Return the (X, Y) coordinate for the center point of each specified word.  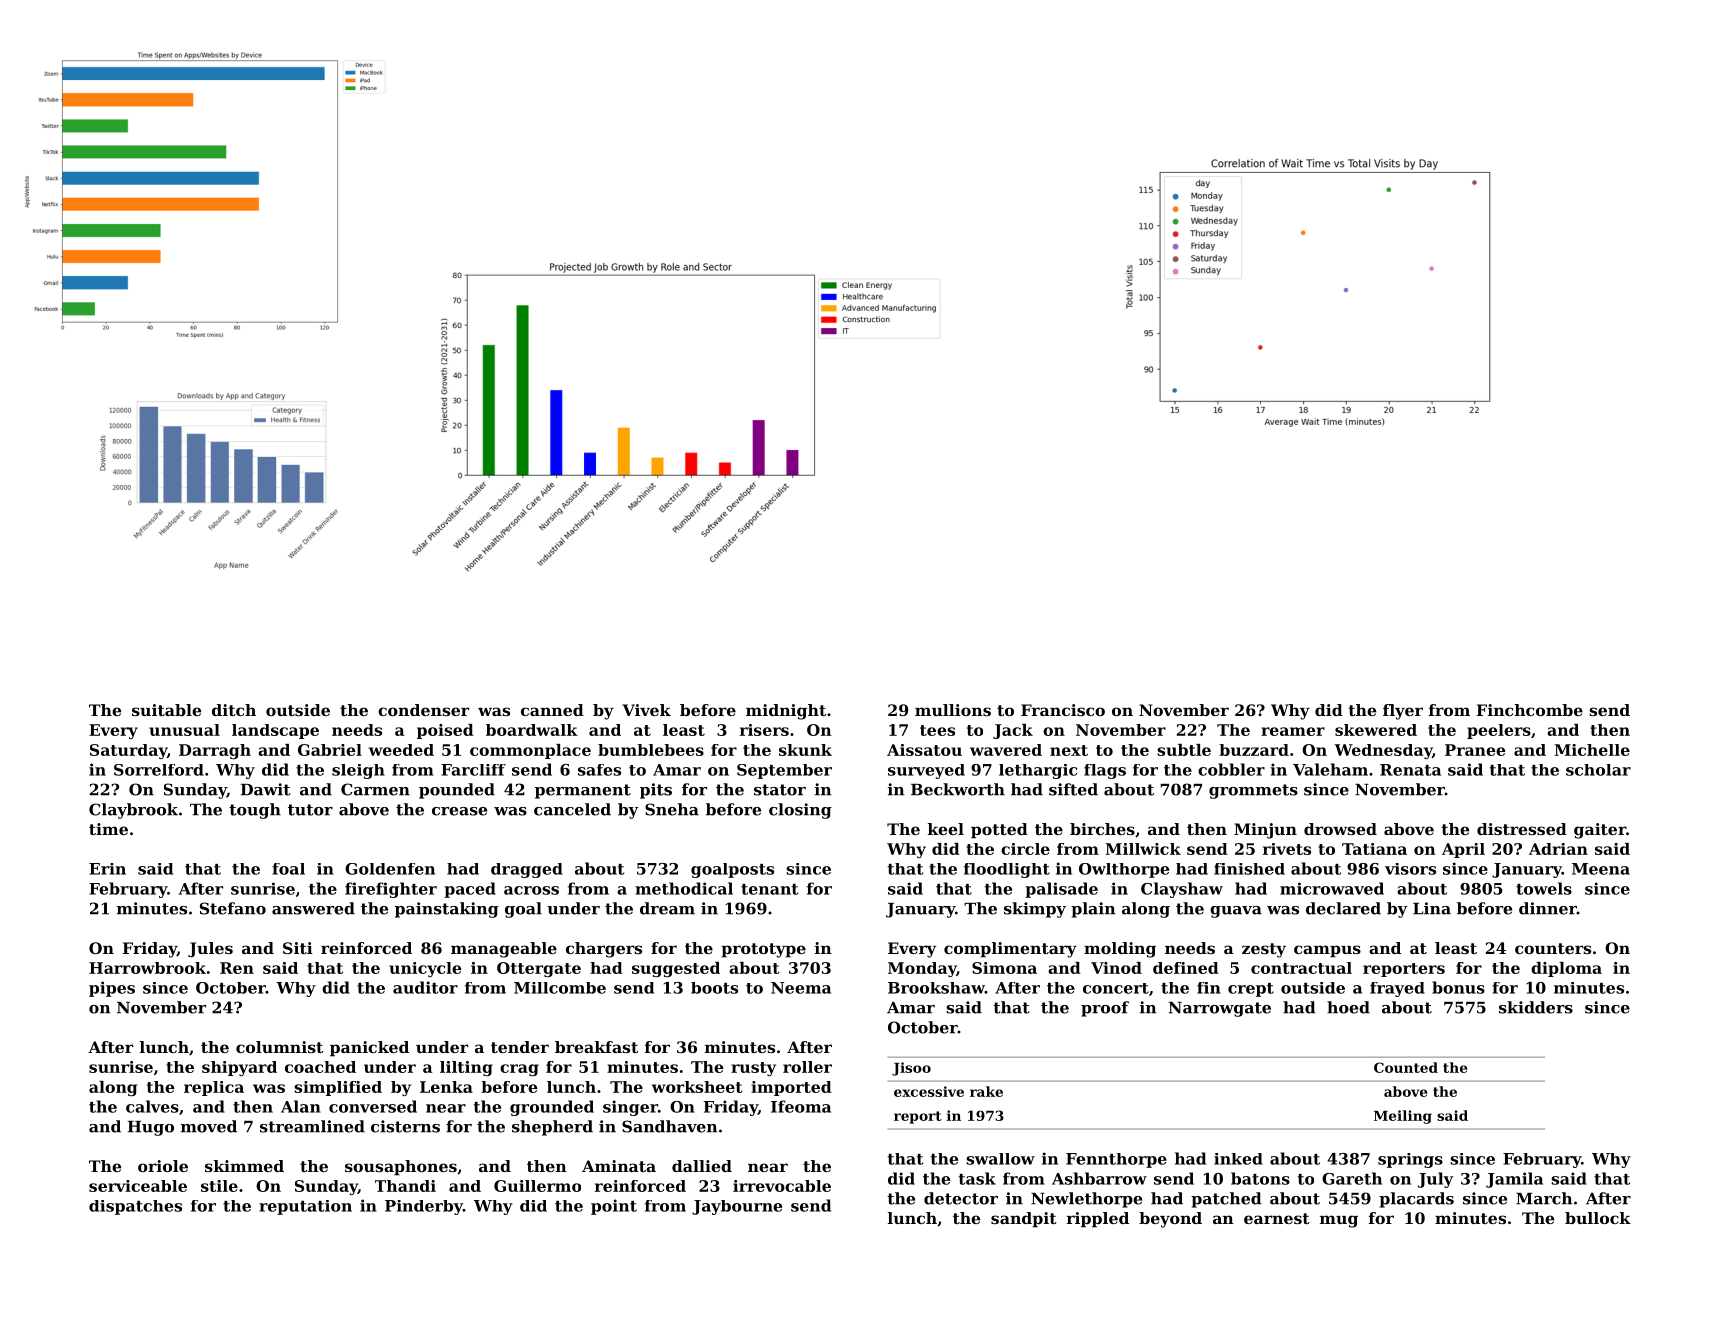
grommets (1253, 791)
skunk (805, 750)
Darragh (215, 751)
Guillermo (537, 1186)
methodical (684, 888)
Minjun (1265, 831)
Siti (298, 948)
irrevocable (782, 1186)
